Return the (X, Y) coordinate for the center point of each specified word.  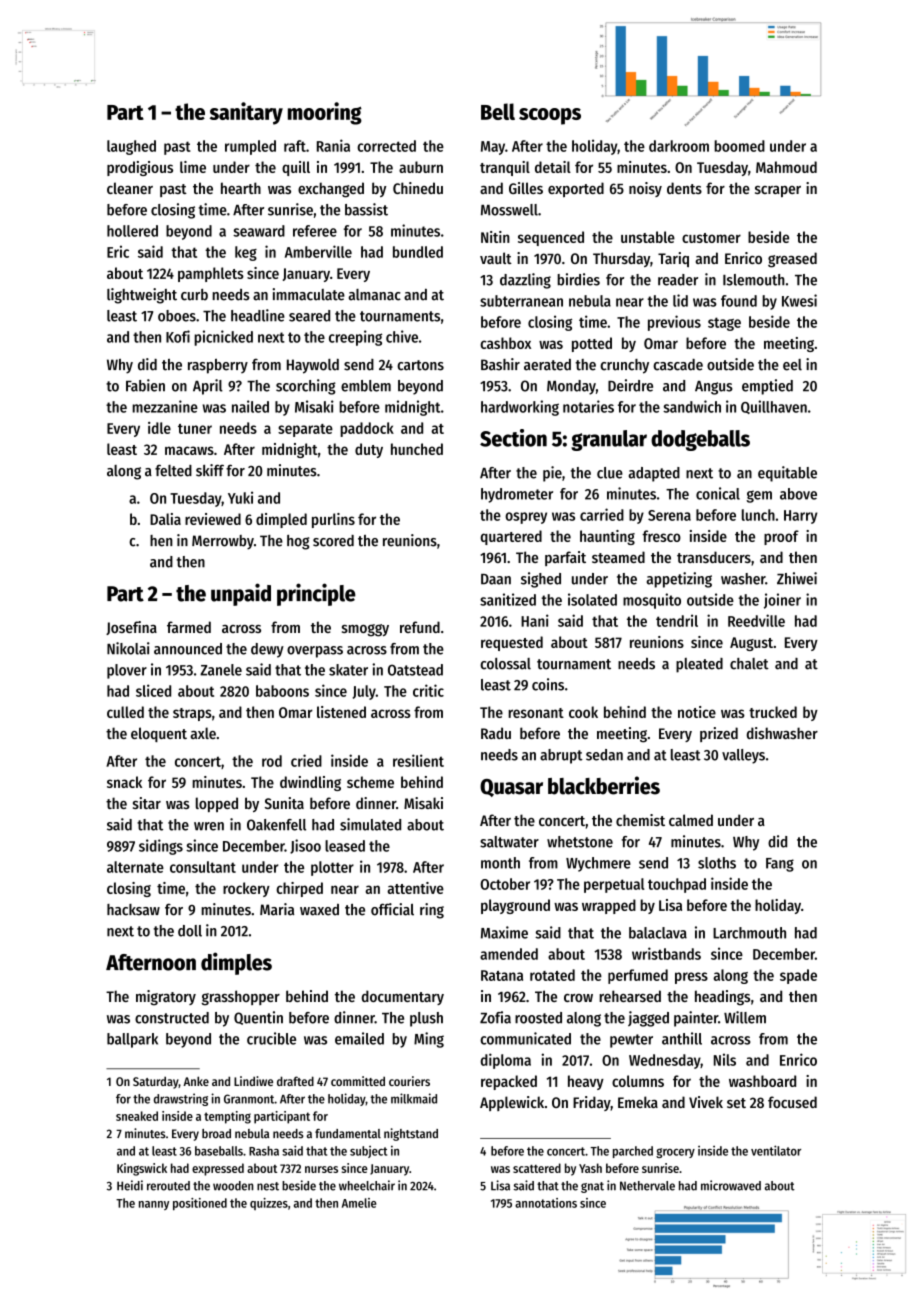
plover (127, 671)
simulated (370, 824)
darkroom (679, 146)
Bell (498, 111)
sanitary (246, 113)
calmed (691, 820)
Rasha (264, 1151)
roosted (538, 1018)
